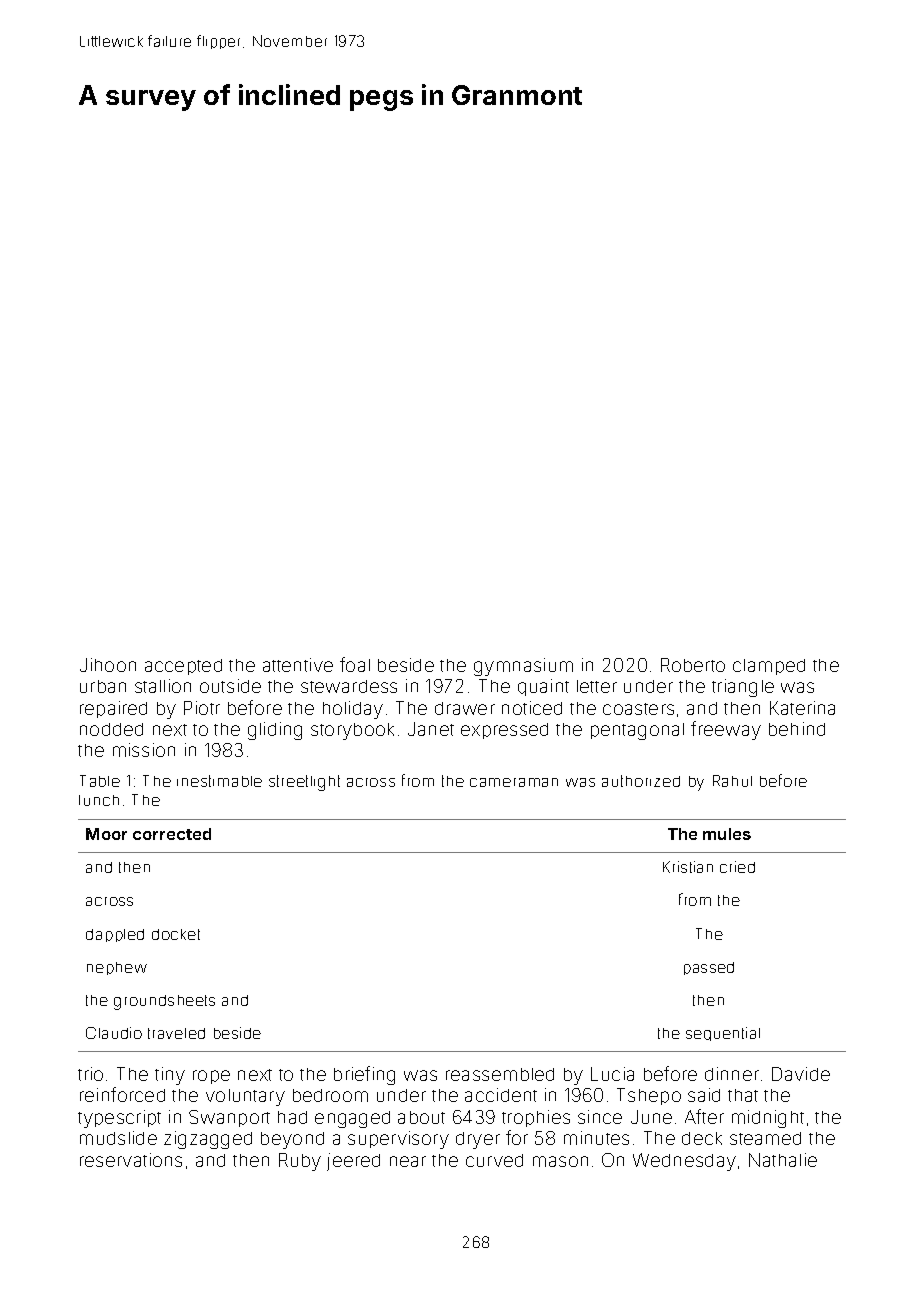 The image size is (924, 1308). What do you see at coordinates (100, 781) in the image?
I see `Table` at bounding box center [100, 781].
